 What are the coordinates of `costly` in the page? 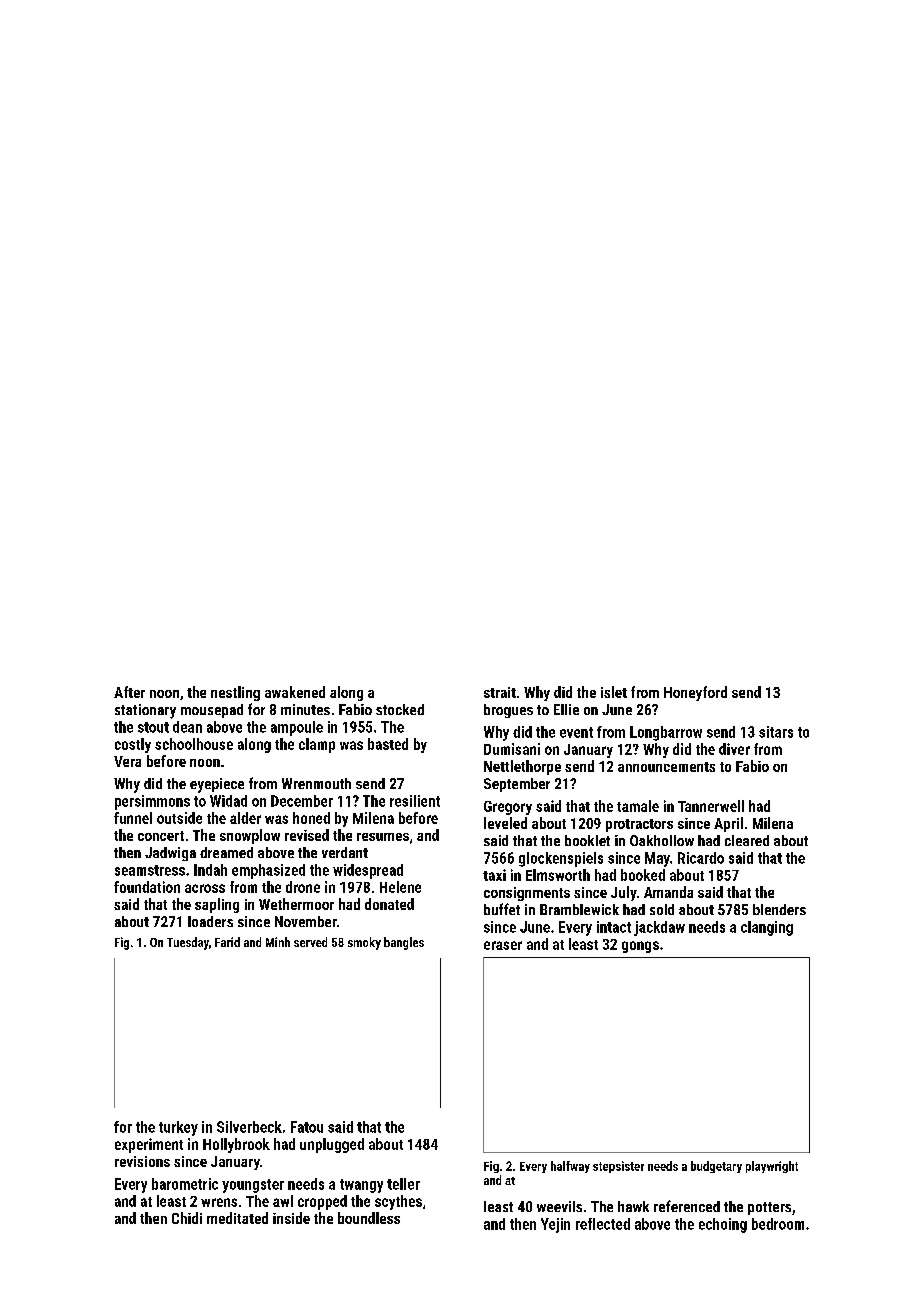 It's located at (133, 745).
